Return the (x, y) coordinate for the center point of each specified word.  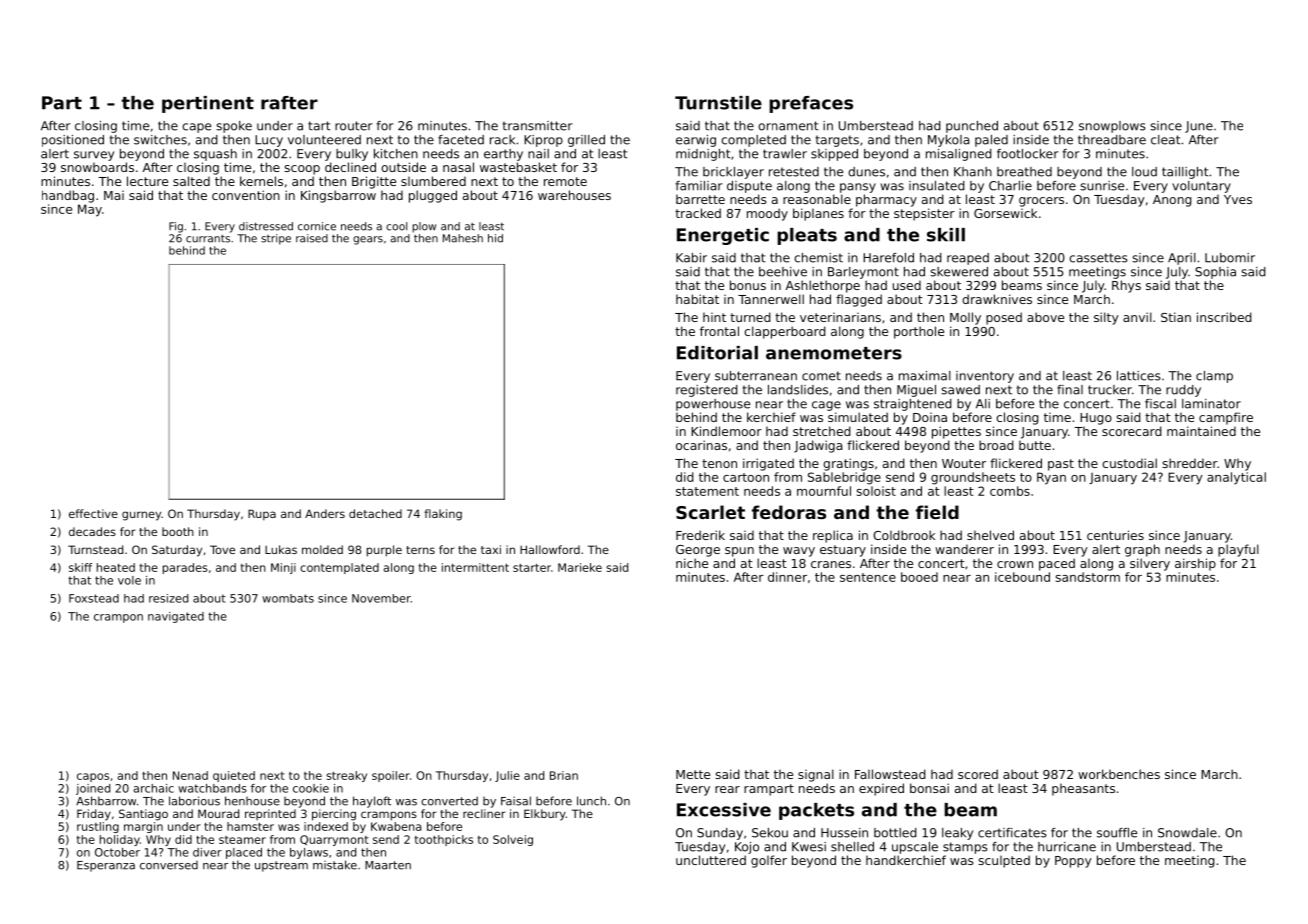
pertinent (208, 104)
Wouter (964, 463)
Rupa (262, 515)
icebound (1022, 577)
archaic (153, 788)
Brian (564, 775)
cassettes (1098, 258)
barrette (700, 199)
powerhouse (713, 405)
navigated (176, 617)
